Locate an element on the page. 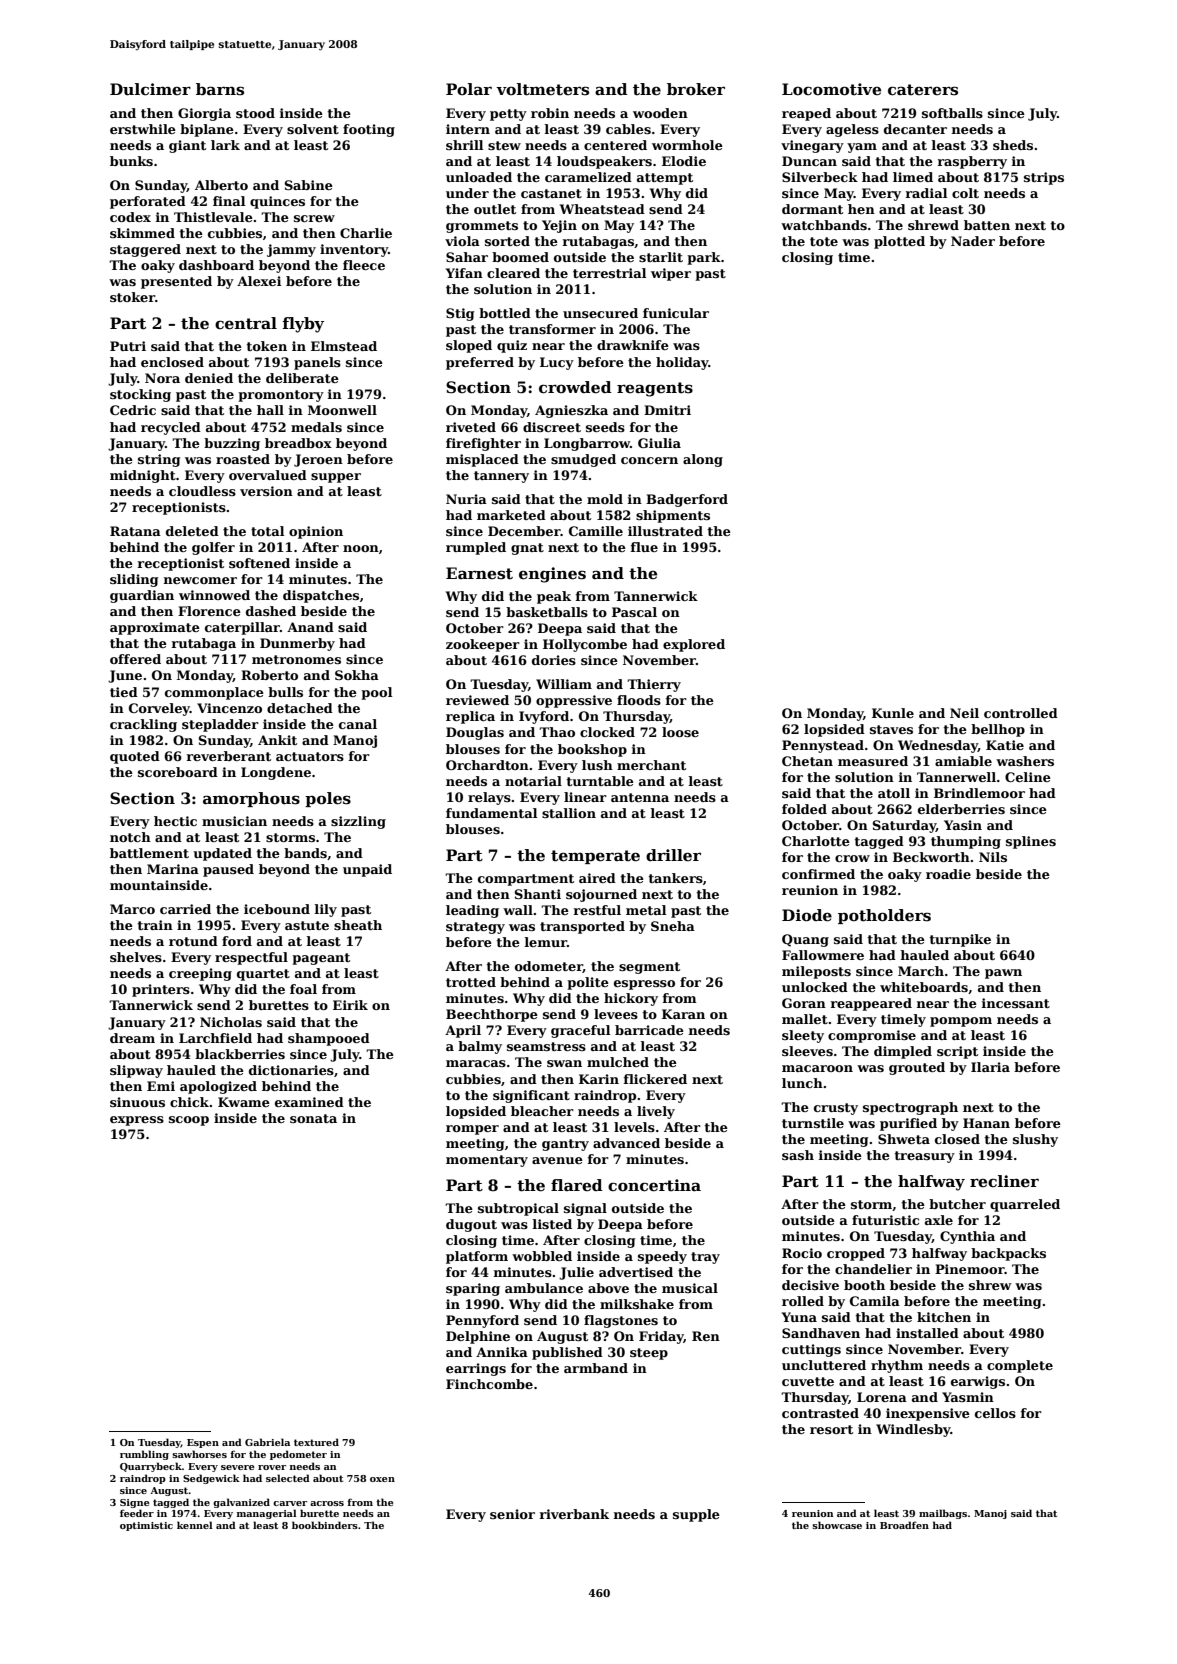 This page has height=1664, width=1177. softened is located at coordinates (259, 563).
